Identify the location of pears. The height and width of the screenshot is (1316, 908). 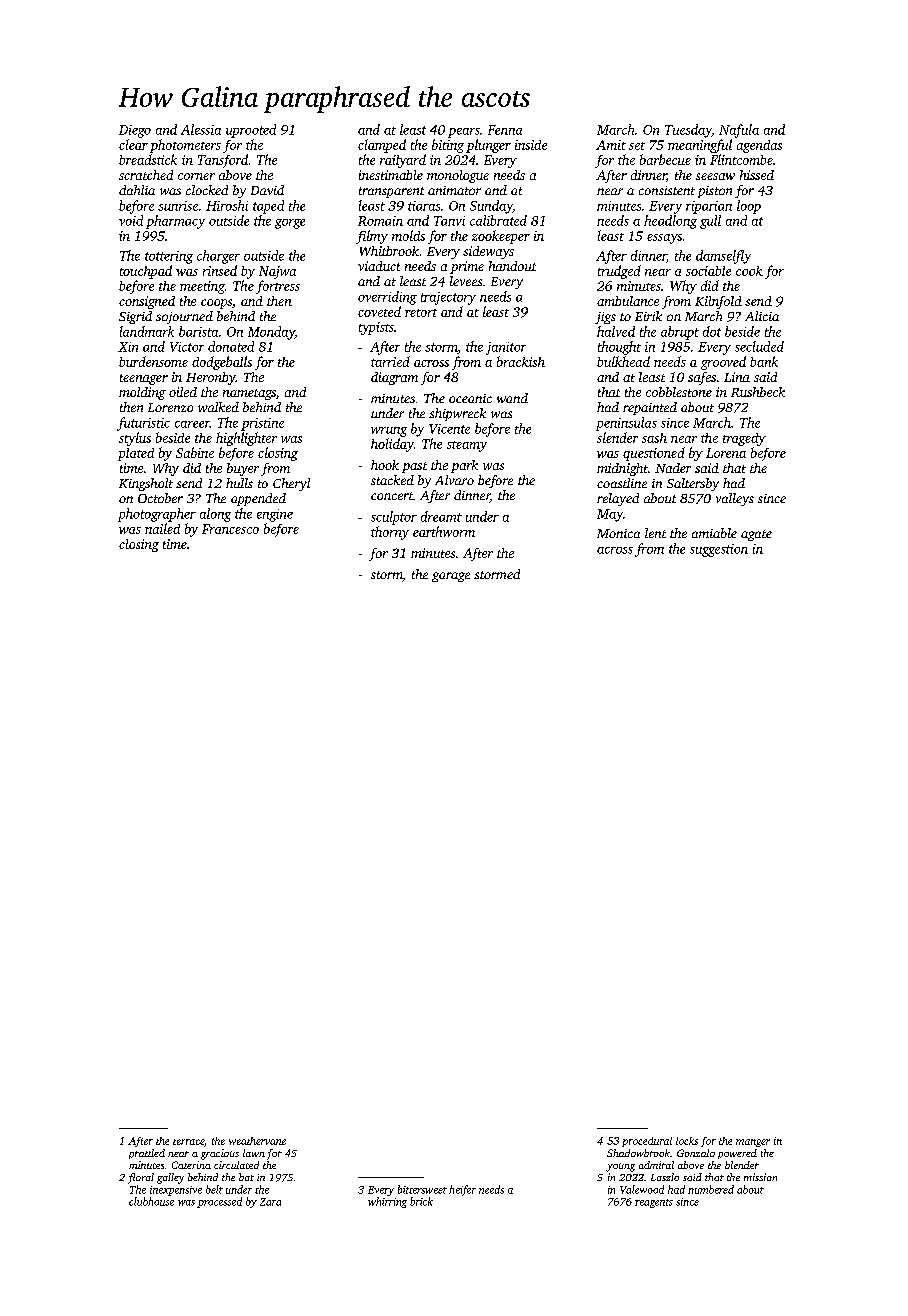
(464, 133).
